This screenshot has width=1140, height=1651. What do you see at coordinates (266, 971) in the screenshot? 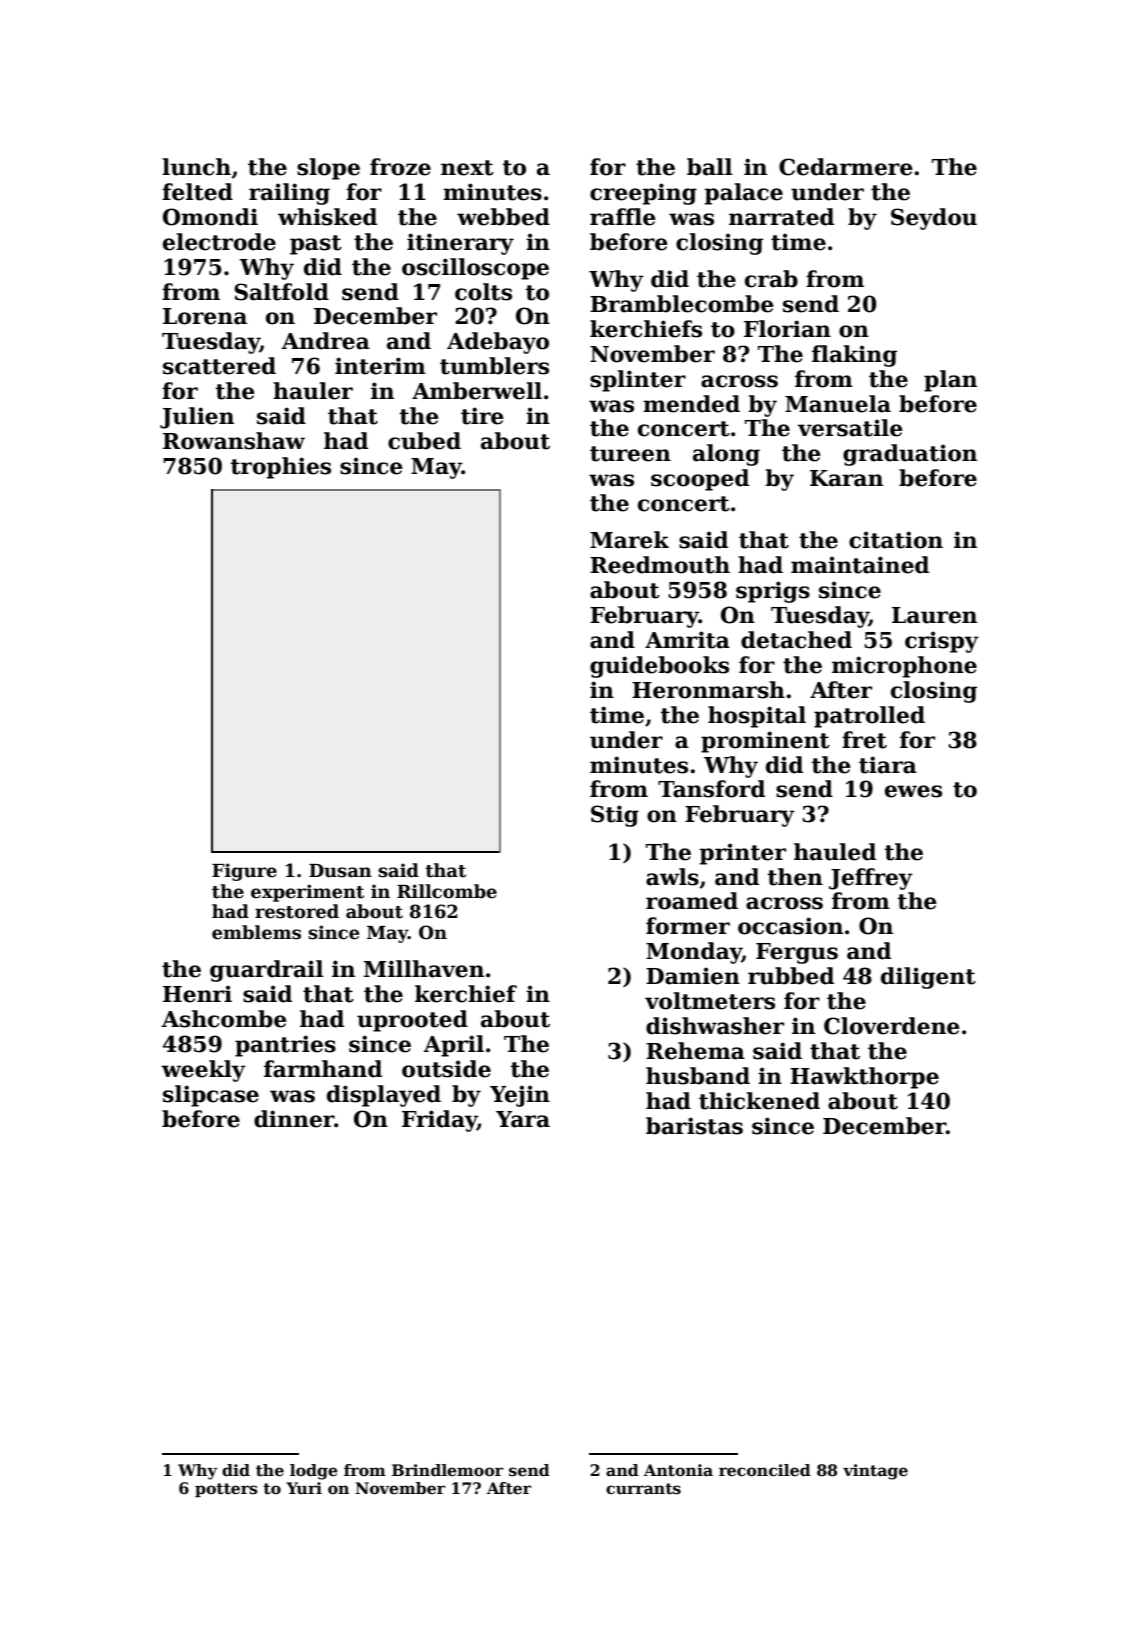
I see `guardrail` at bounding box center [266, 971].
